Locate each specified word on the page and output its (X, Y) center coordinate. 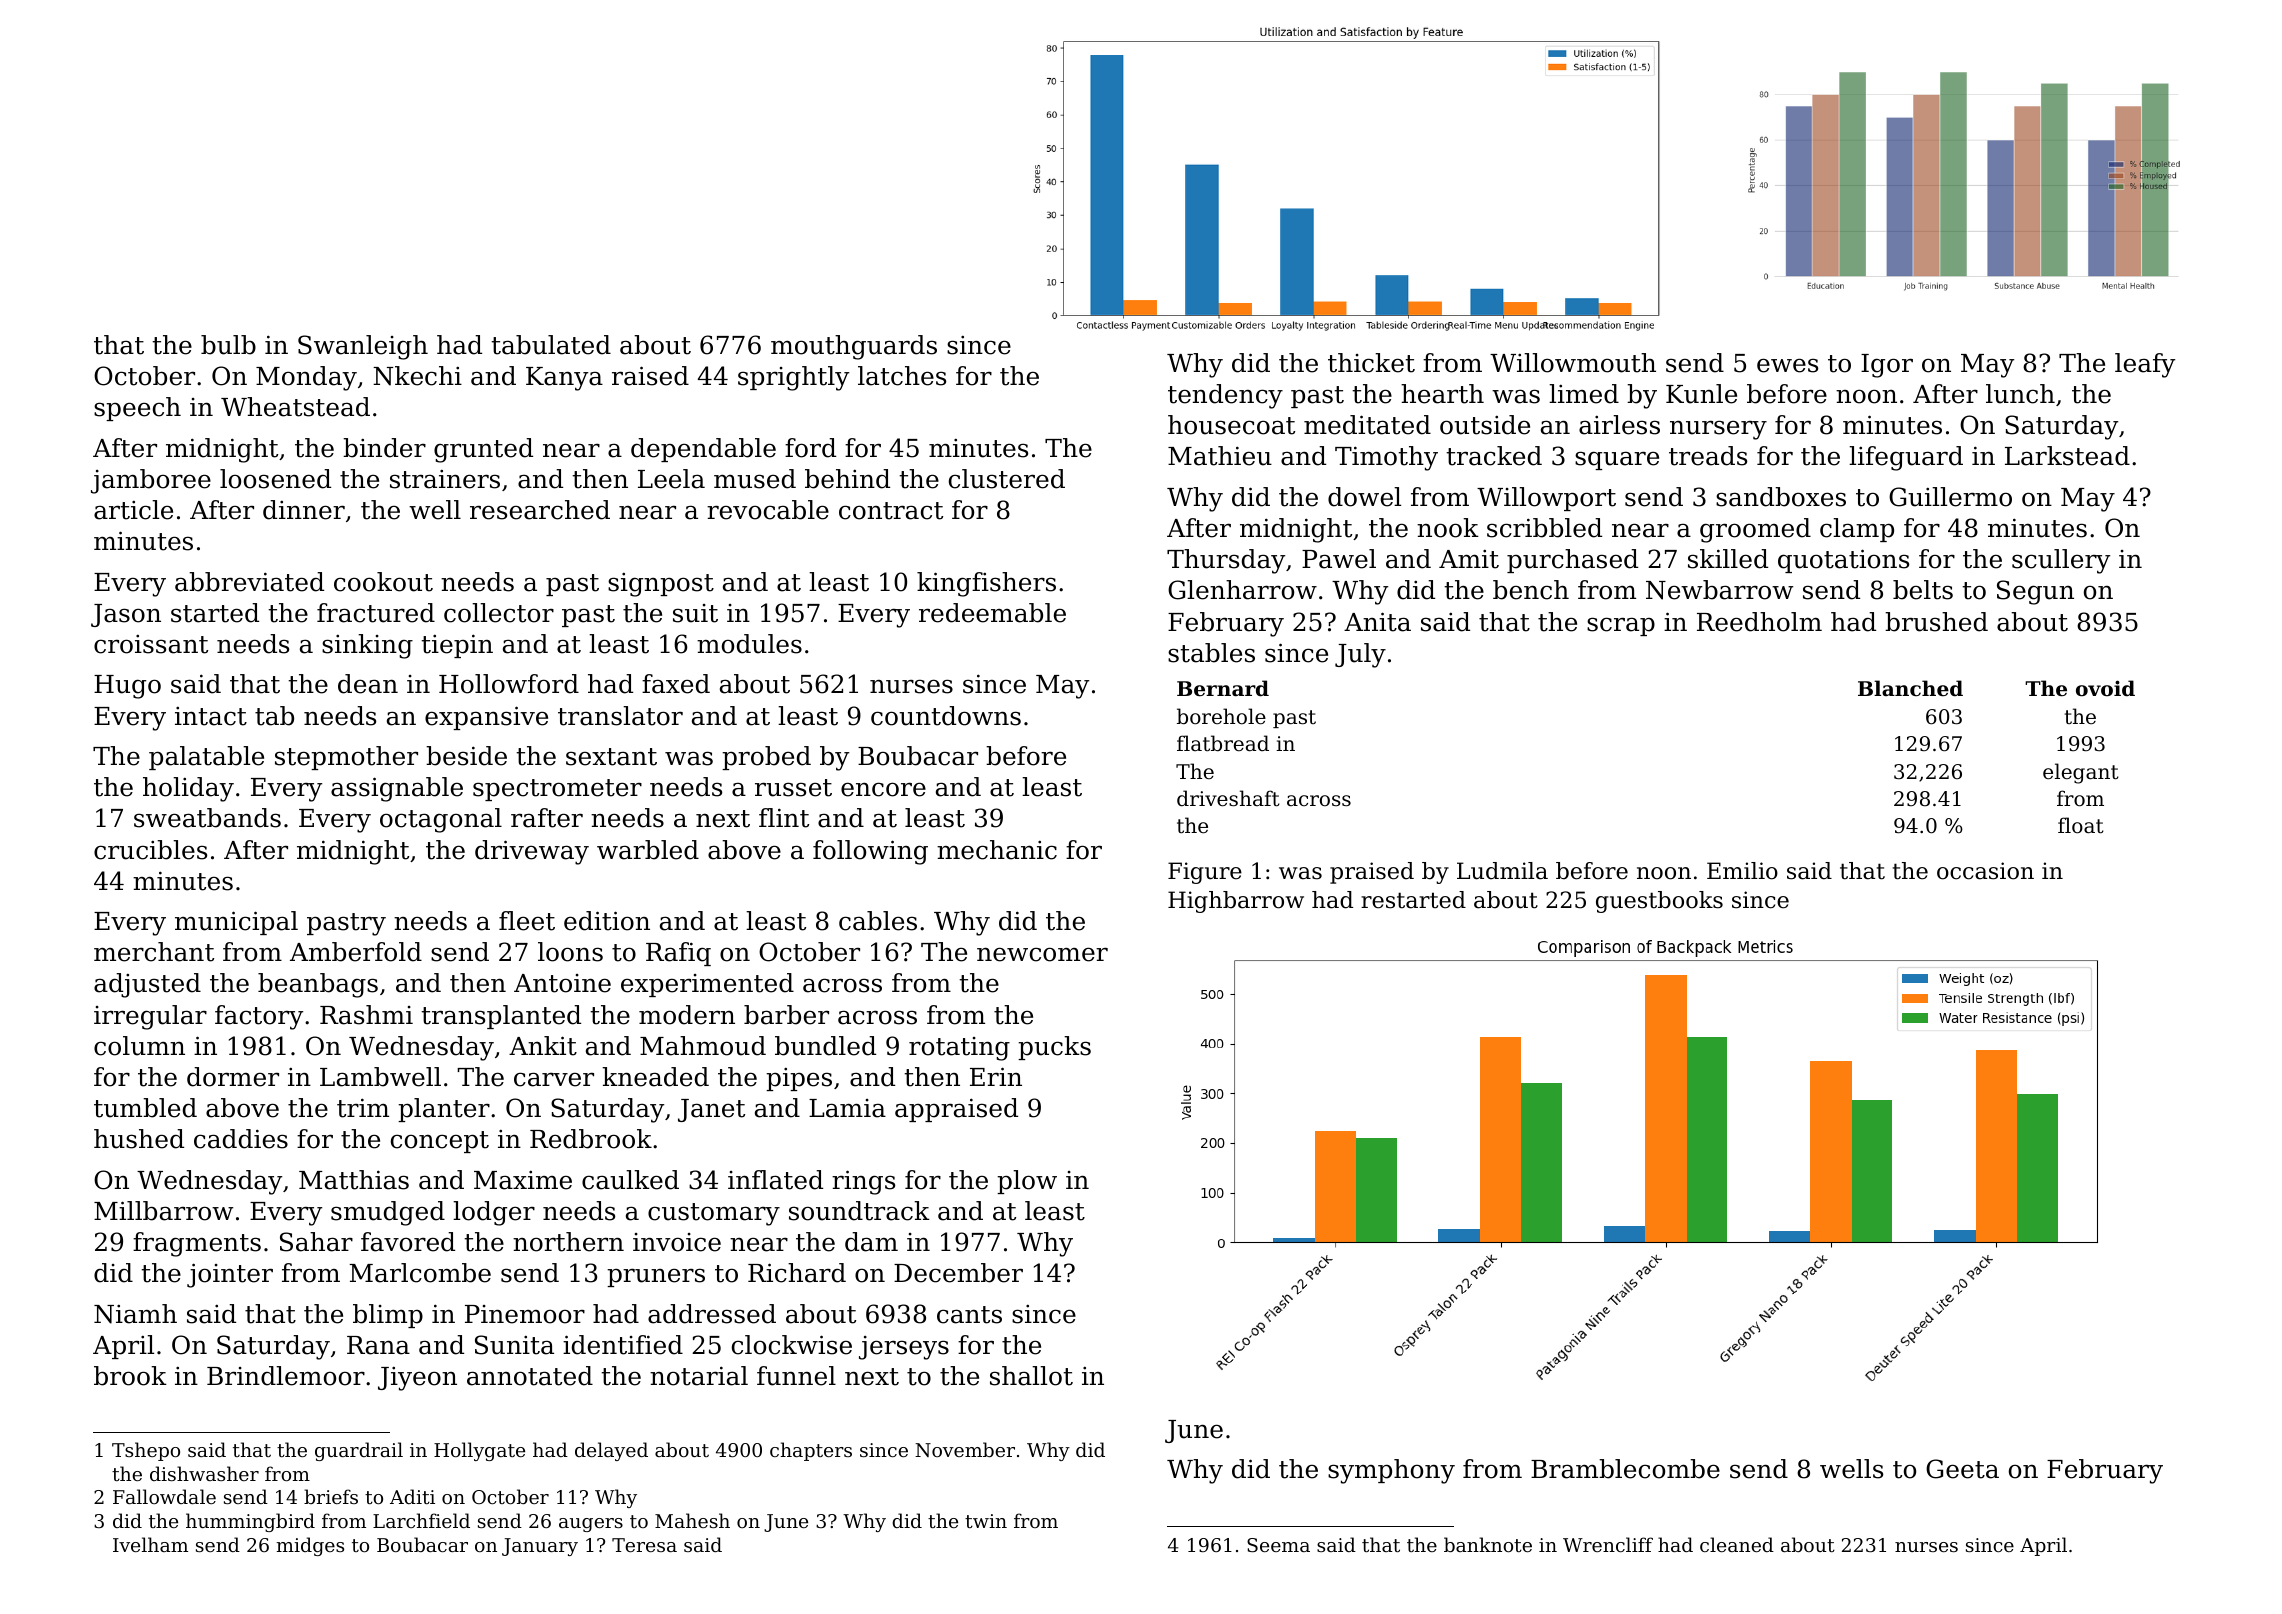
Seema (1278, 1545)
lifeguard (1906, 458)
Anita (1377, 622)
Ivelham (150, 1544)
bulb (228, 345)
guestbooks (1659, 902)
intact (211, 716)
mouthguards (854, 347)
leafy (2145, 365)
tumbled (145, 1108)
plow (1027, 1182)
